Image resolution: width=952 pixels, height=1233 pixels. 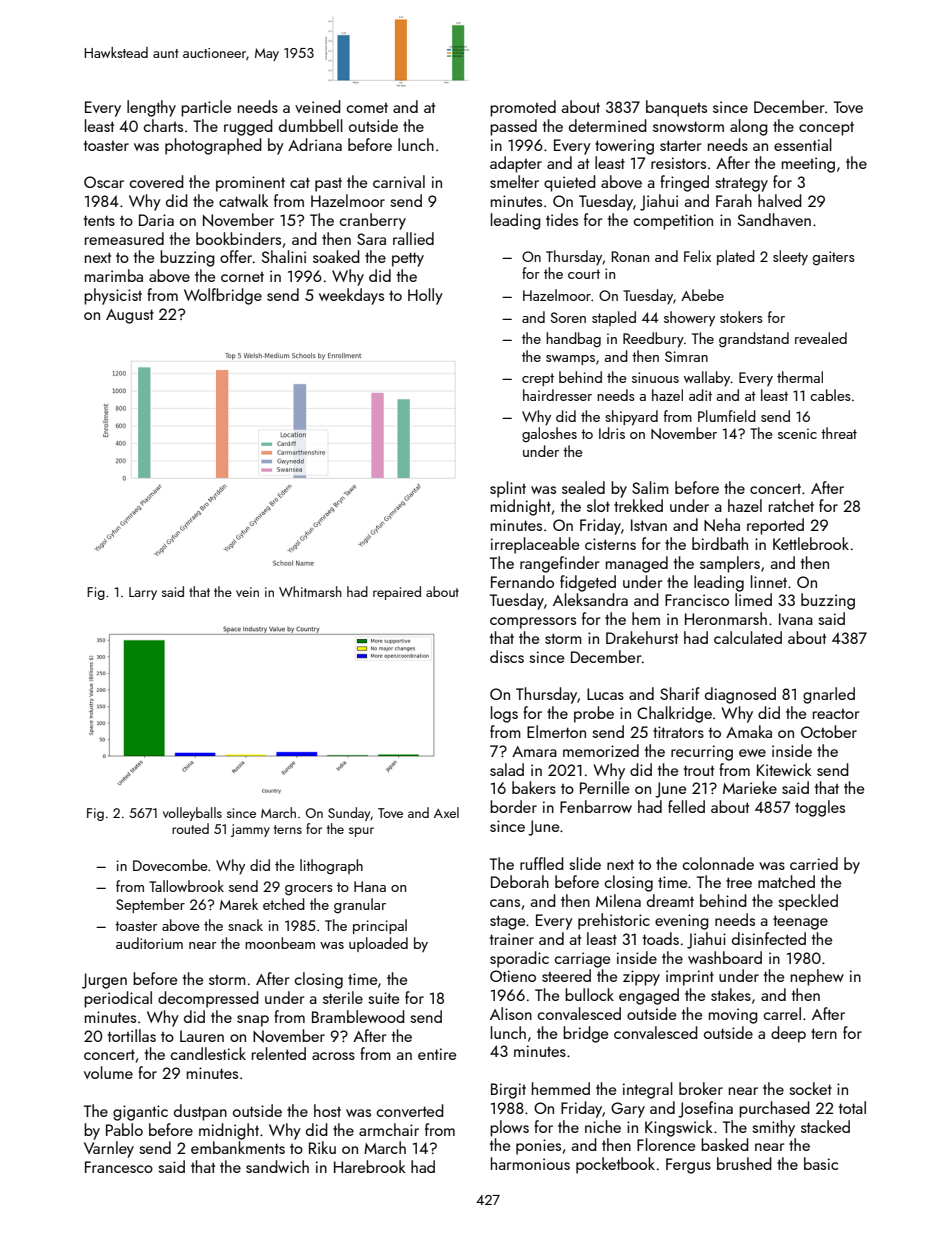 What do you see at coordinates (516, 164) in the screenshot?
I see `adapter` at bounding box center [516, 164].
